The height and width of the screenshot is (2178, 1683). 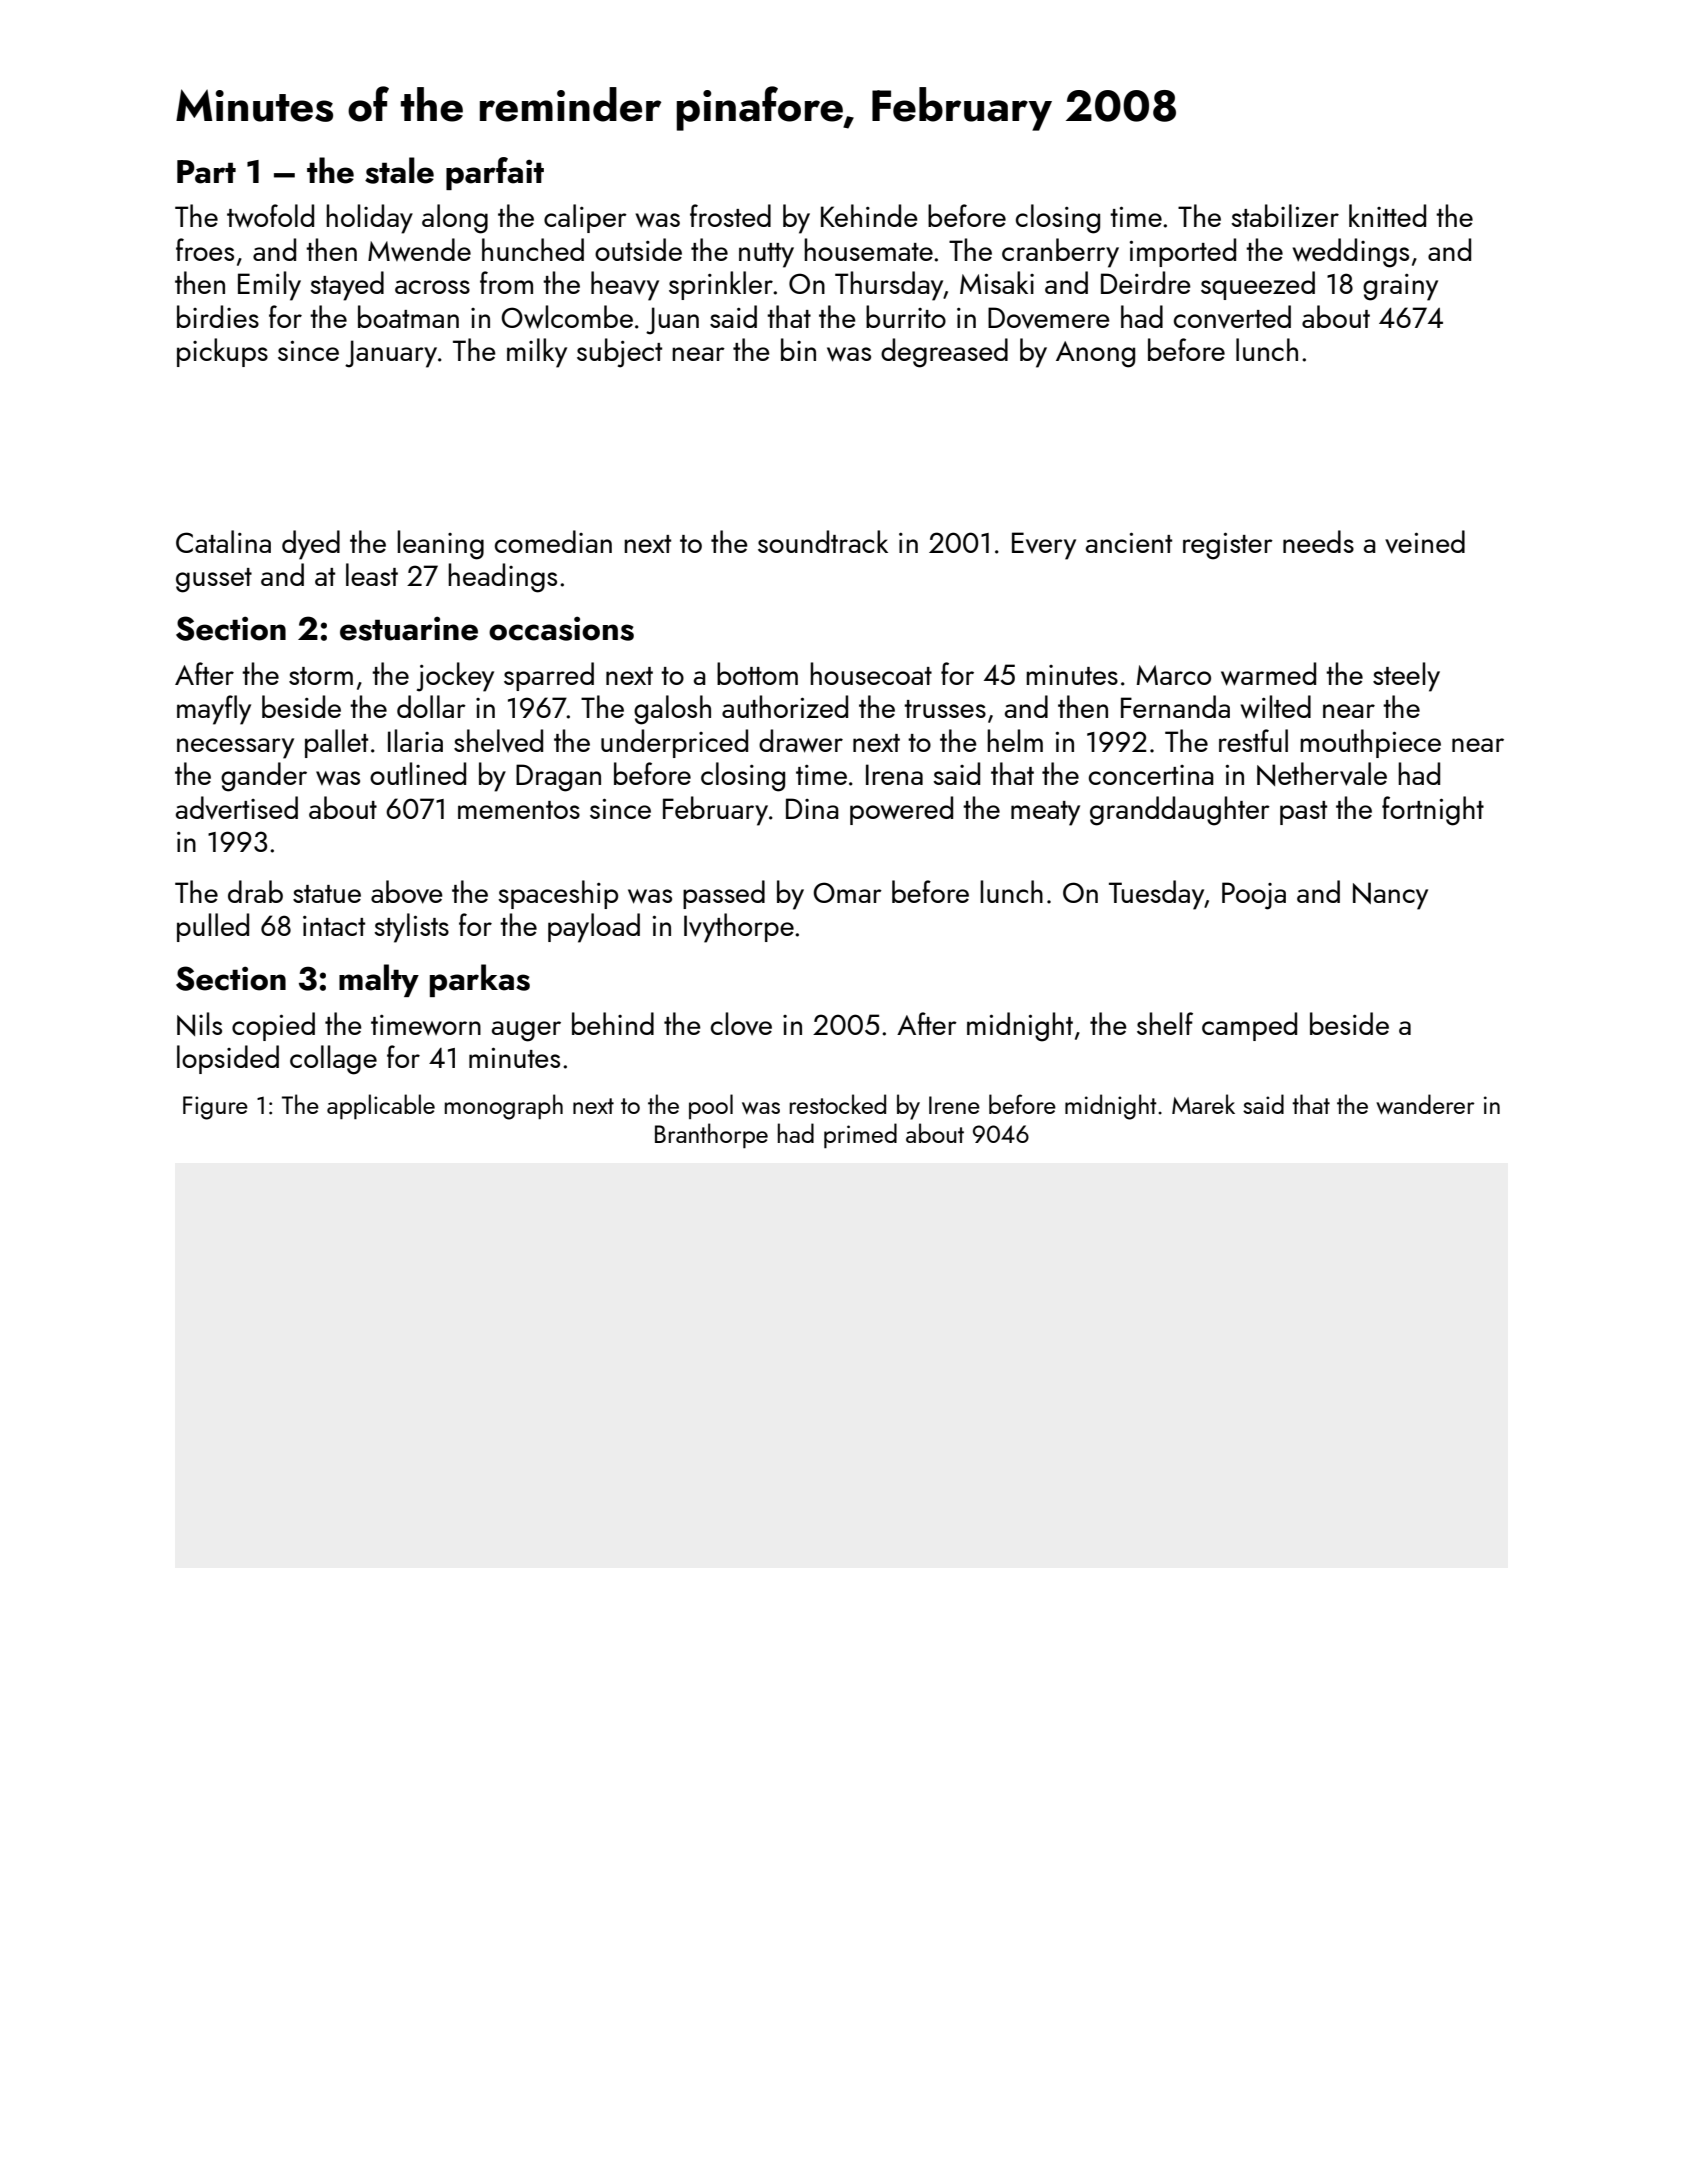 I want to click on parfait, so click(x=495, y=173).
